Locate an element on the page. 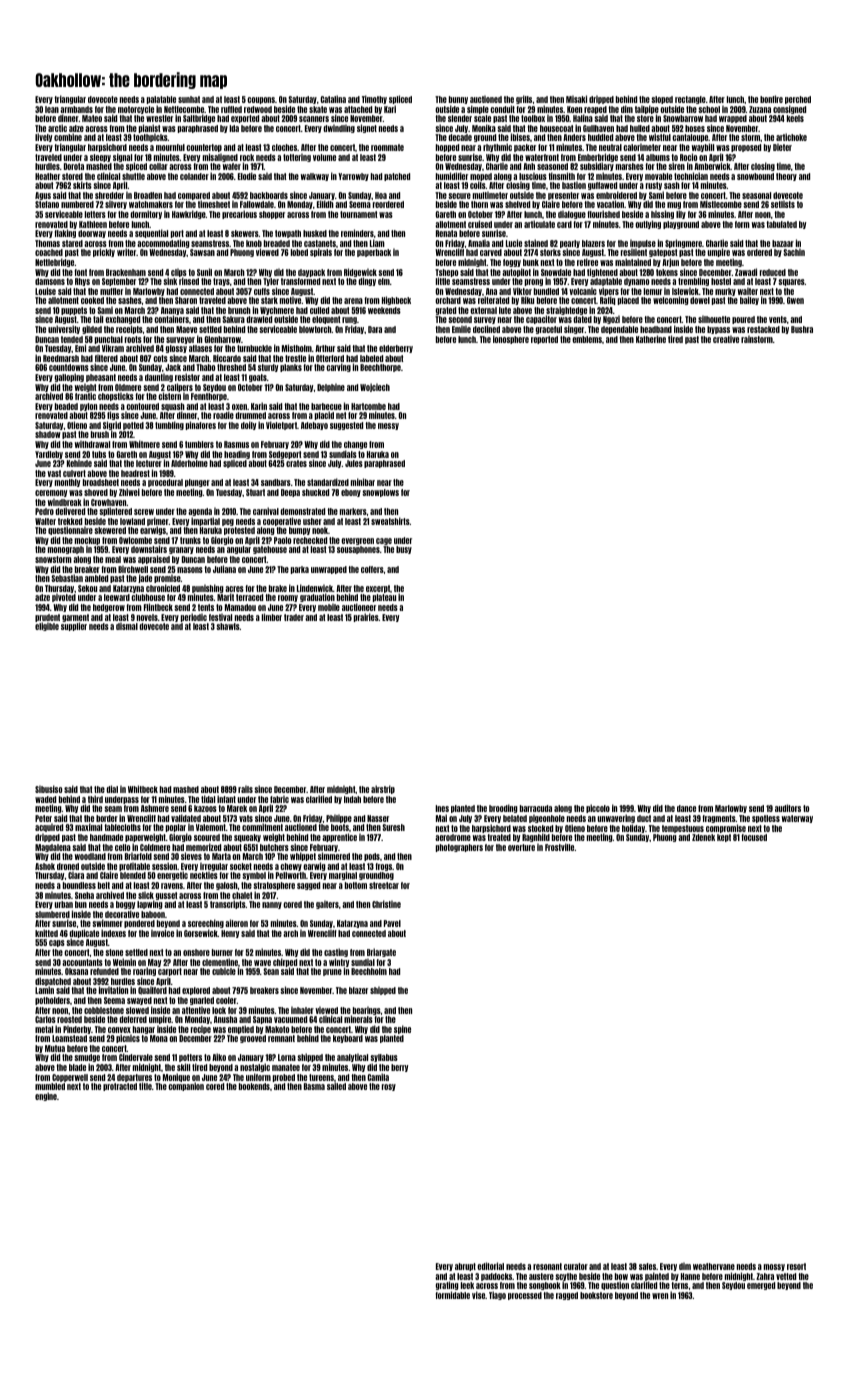  perched is located at coordinates (798, 100).
